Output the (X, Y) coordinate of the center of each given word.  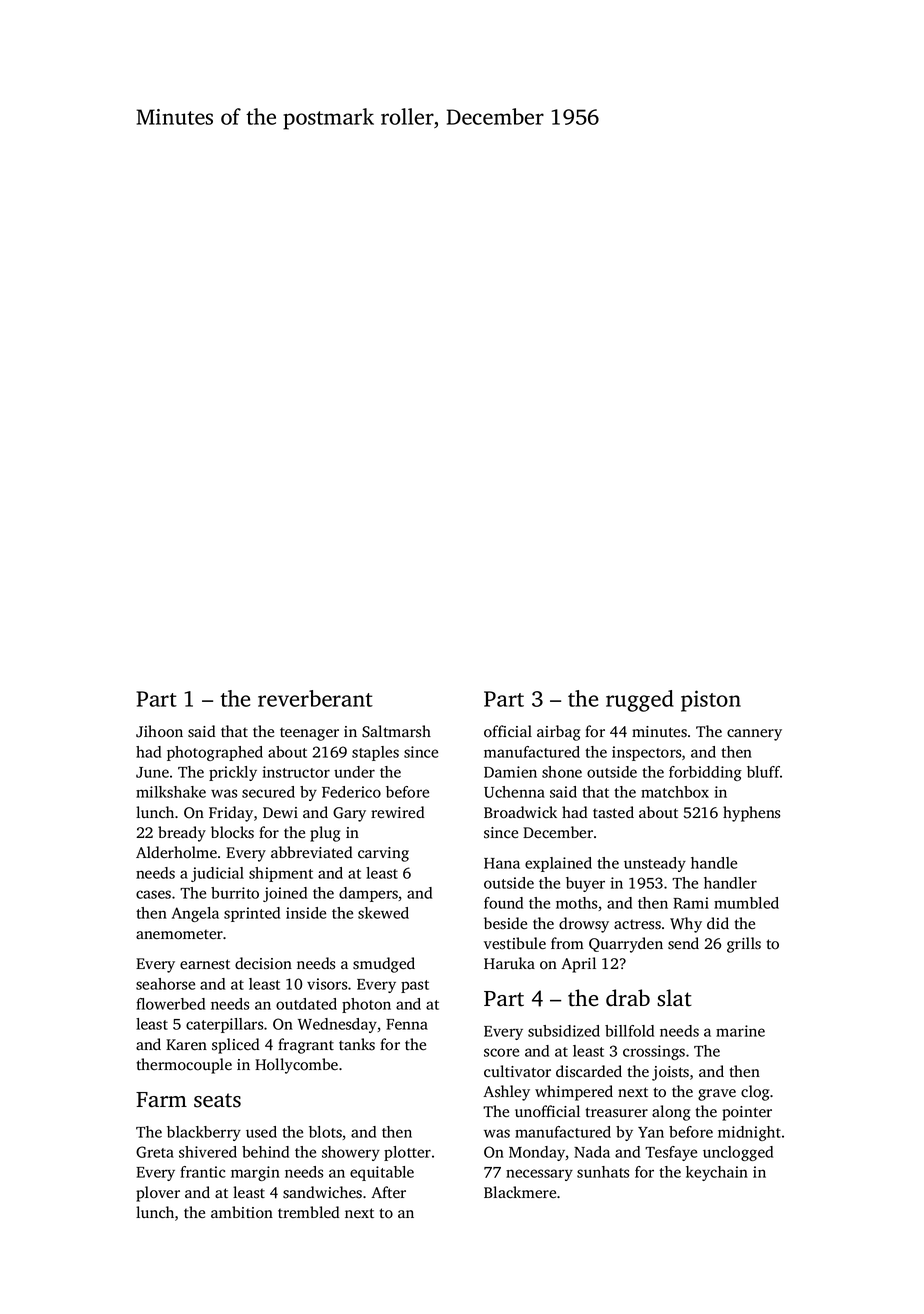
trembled (308, 1212)
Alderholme (176, 852)
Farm (161, 1100)
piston (711, 701)
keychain (717, 1173)
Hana (502, 863)
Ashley (506, 1093)
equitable (382, 1173)
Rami (691, 903)
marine (740, 1031)
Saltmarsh (396, 731)
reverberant (315, 698)
